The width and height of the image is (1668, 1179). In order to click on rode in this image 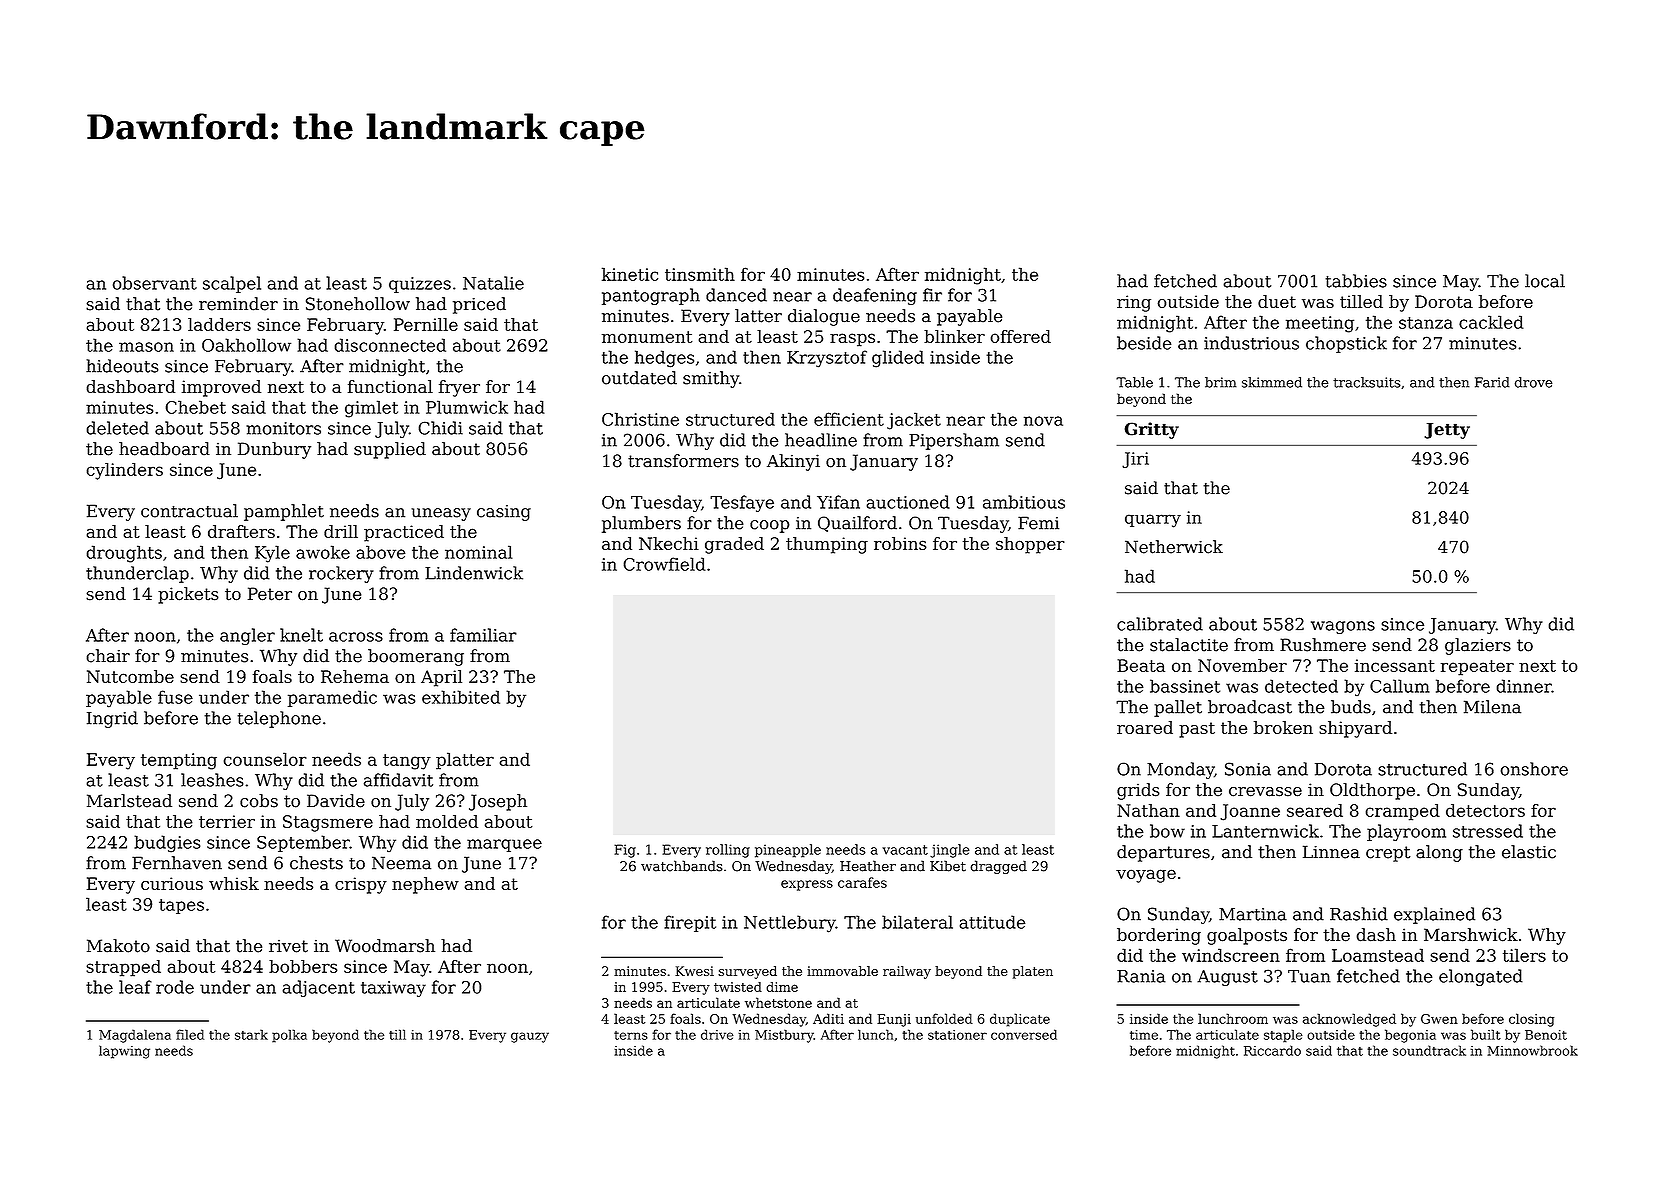, I will do `click(175, 987)`.
